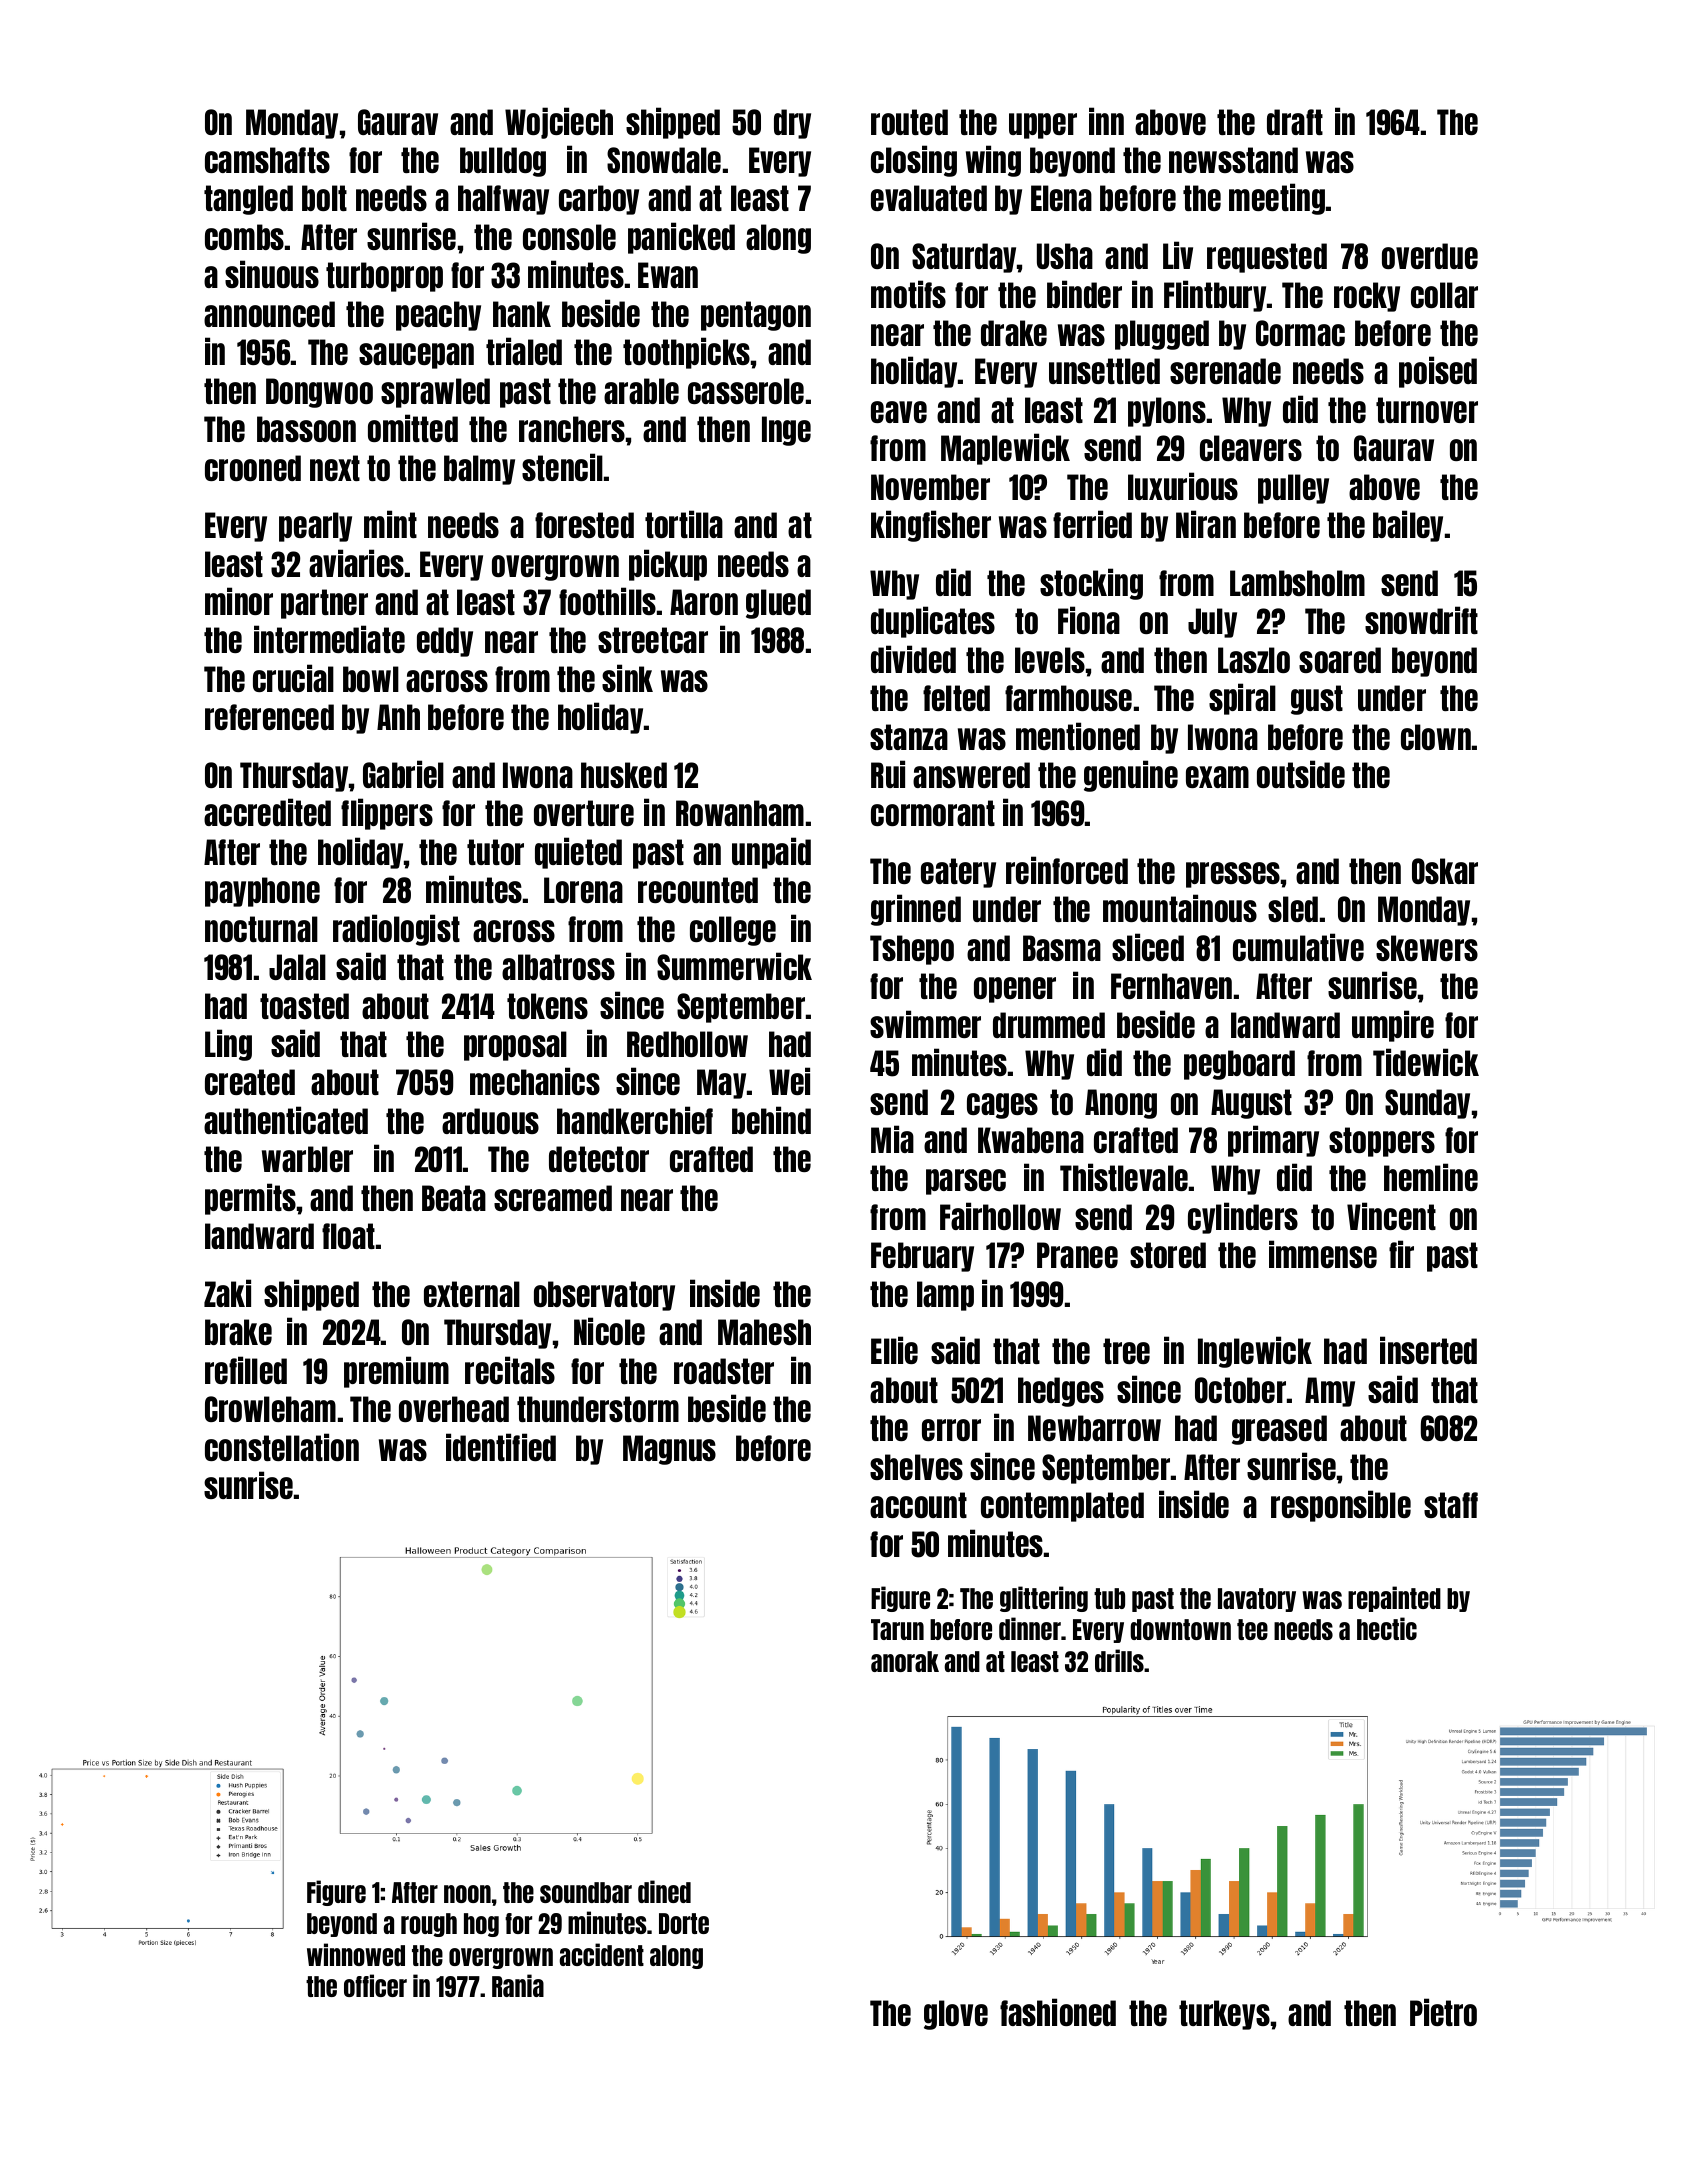 The height and width of the page is (2178, 1683). What do you see at coordinates (304, 1006) in the page?
I see `toasted` at bounding box center [304, 1006].
